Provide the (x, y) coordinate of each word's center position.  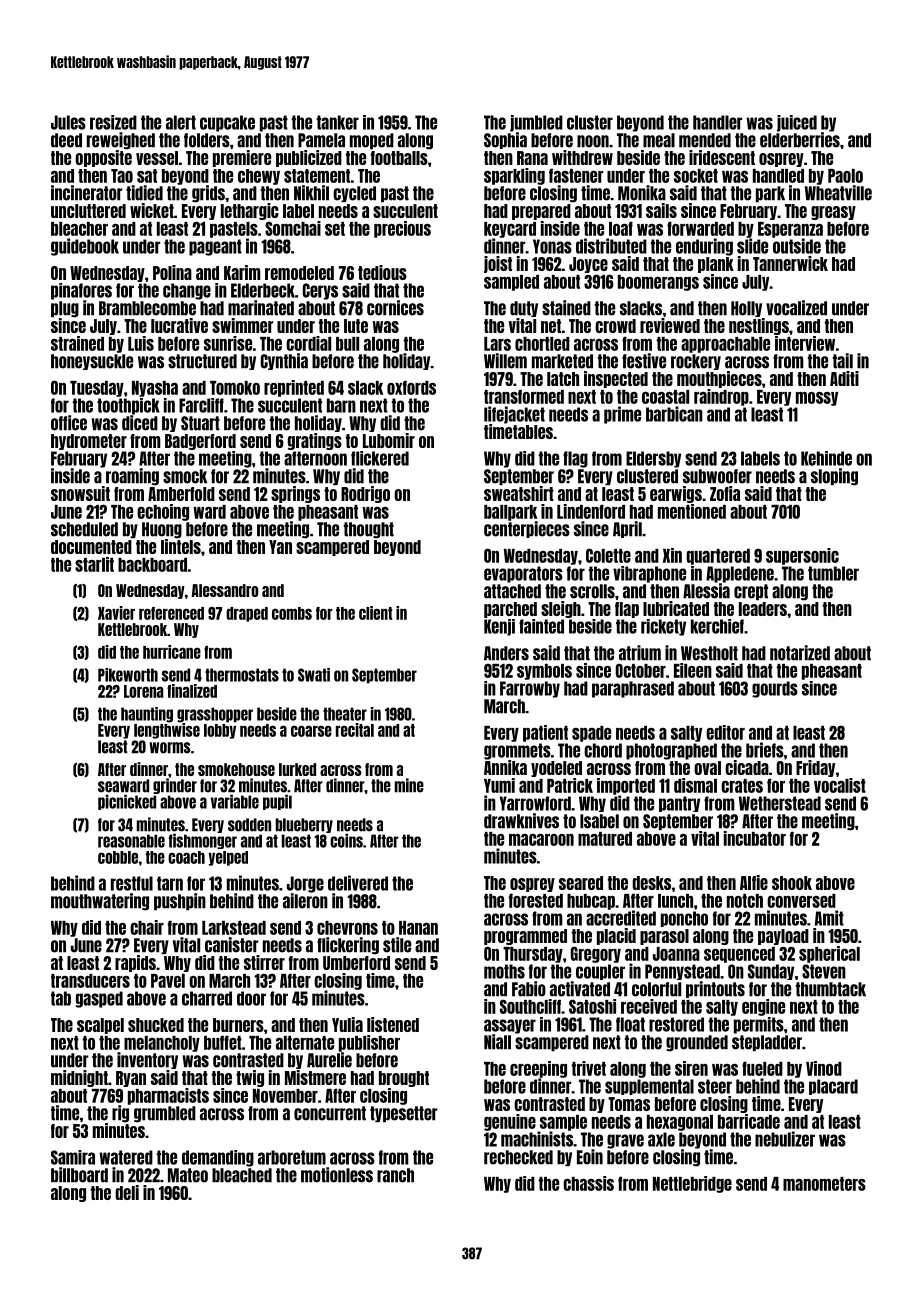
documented (91, 547)
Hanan (418, 928)
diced (140, 423)
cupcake (227, 123)
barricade (749, 1121)
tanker (338, 122)
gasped (99, 999)
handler (717, 122)
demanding (218, 1158)
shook (792, 883)
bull (347, 344)
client (376, 613)
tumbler (833, 573)
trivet (589, 1068)
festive (644, 361)
